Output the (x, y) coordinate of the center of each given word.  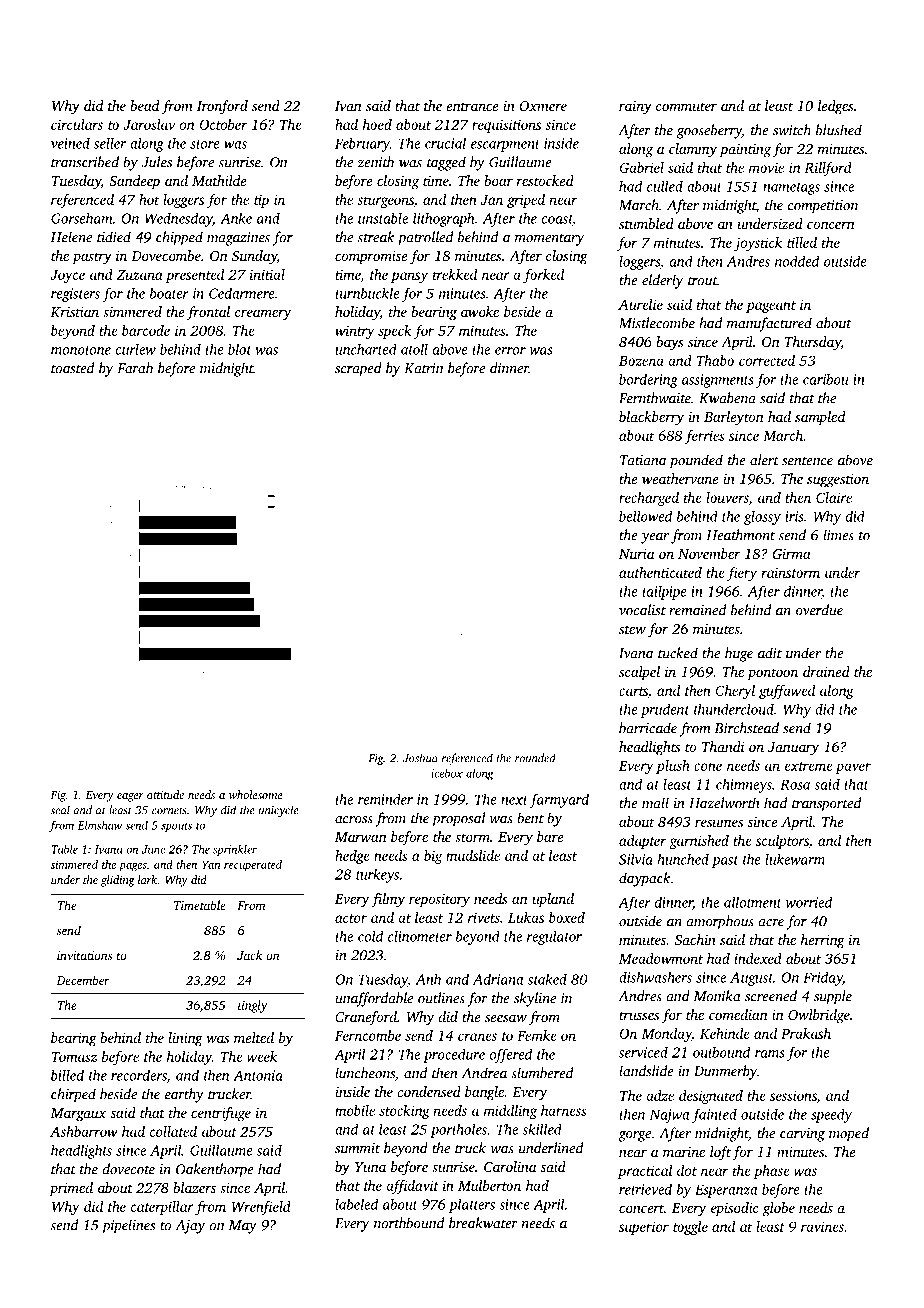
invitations (84, 955)
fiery (742, 574)
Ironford (222, 107)
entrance (472, 106)
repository (439, 901)
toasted (72, 368)
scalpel (639, 673)
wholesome (255, 794)
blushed (839, 130)
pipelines (128, 1226)
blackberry (651, 418)
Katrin (423, 368)
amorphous (720, 922)
